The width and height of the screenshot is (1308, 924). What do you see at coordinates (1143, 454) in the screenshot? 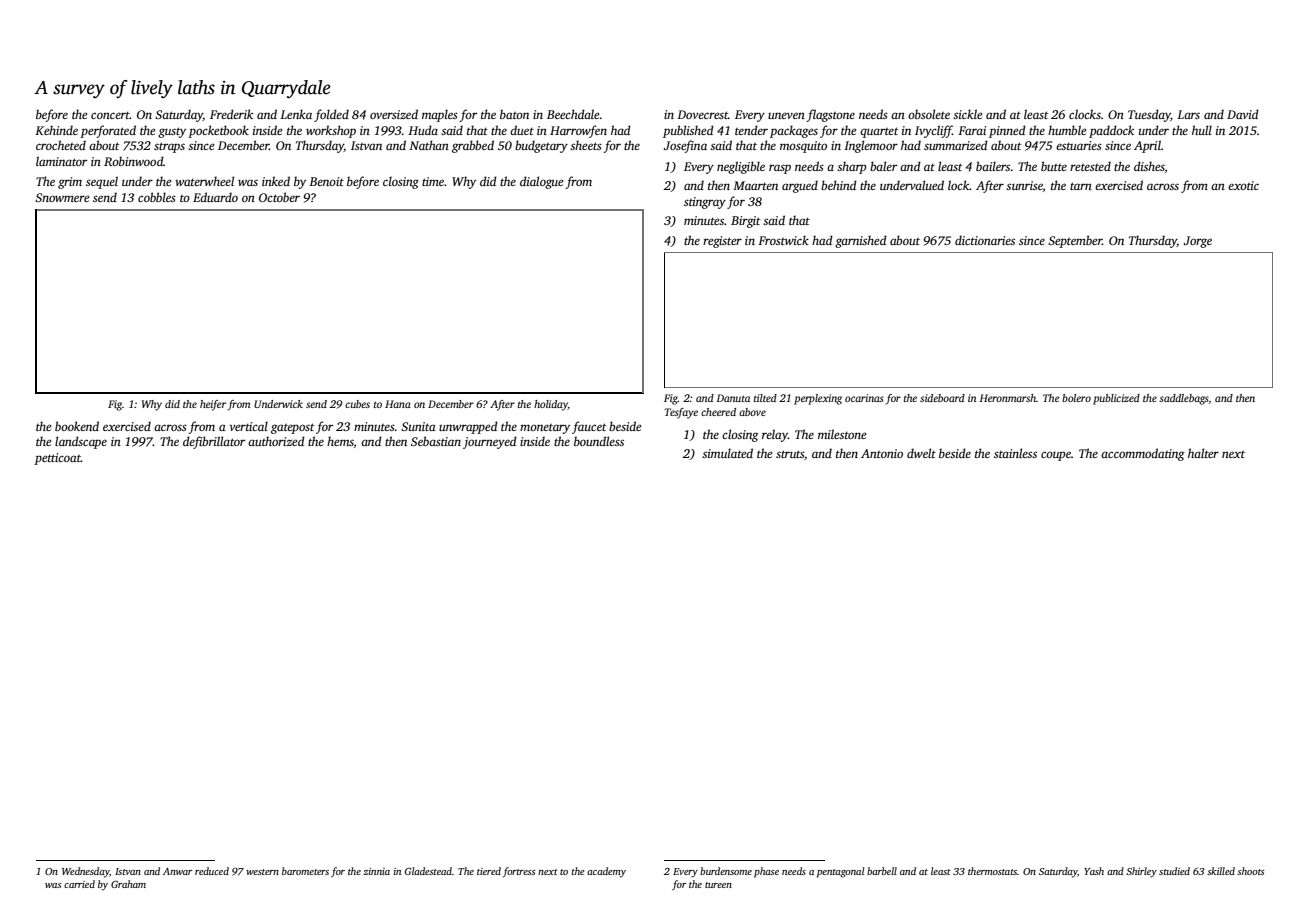
I see `accommodating` at bounding box center [1143, 454].
